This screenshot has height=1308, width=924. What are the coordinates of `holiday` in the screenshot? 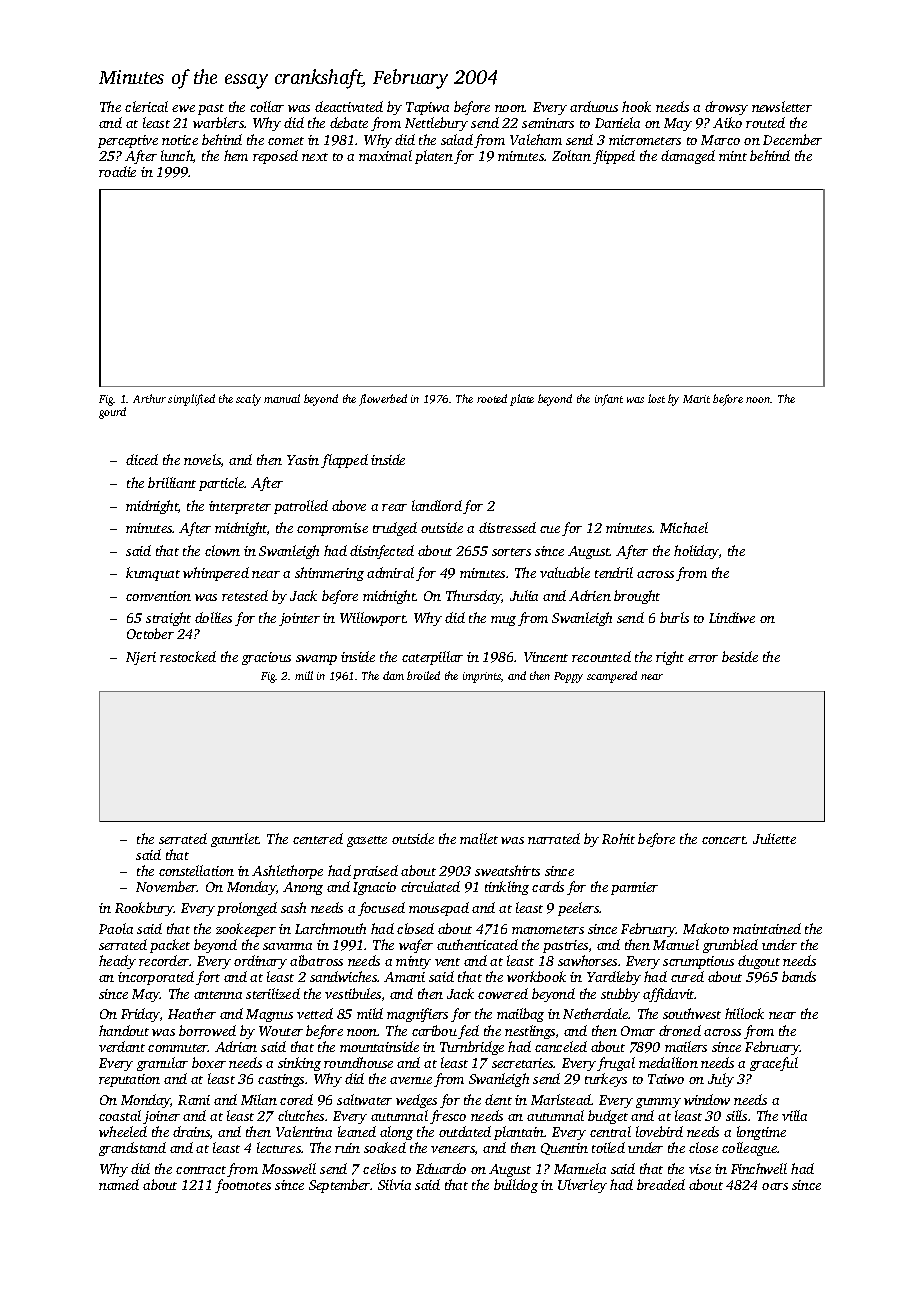 It's located at (696, 552).
